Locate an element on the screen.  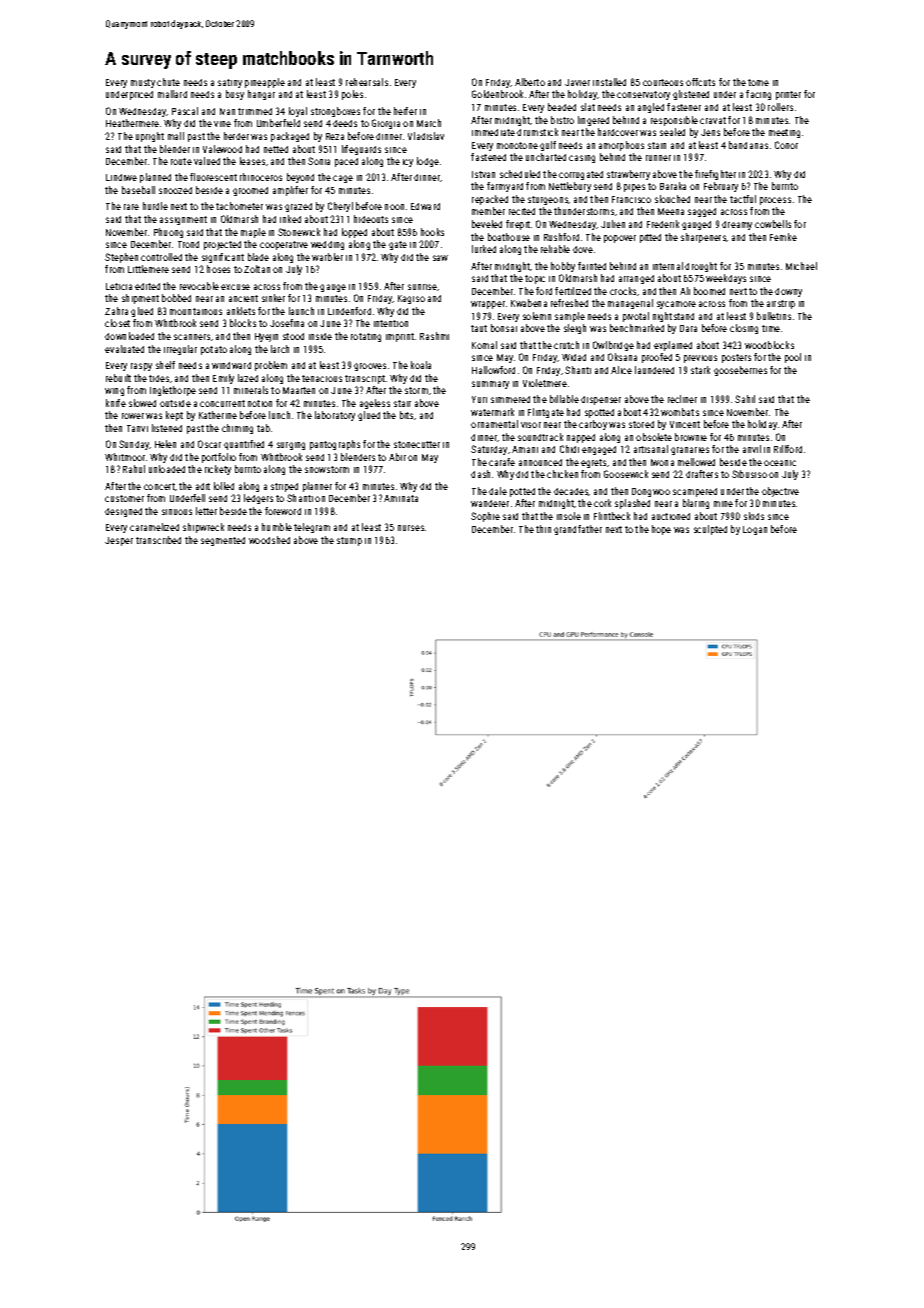
Aminata is located at coordinates (401, 498).
